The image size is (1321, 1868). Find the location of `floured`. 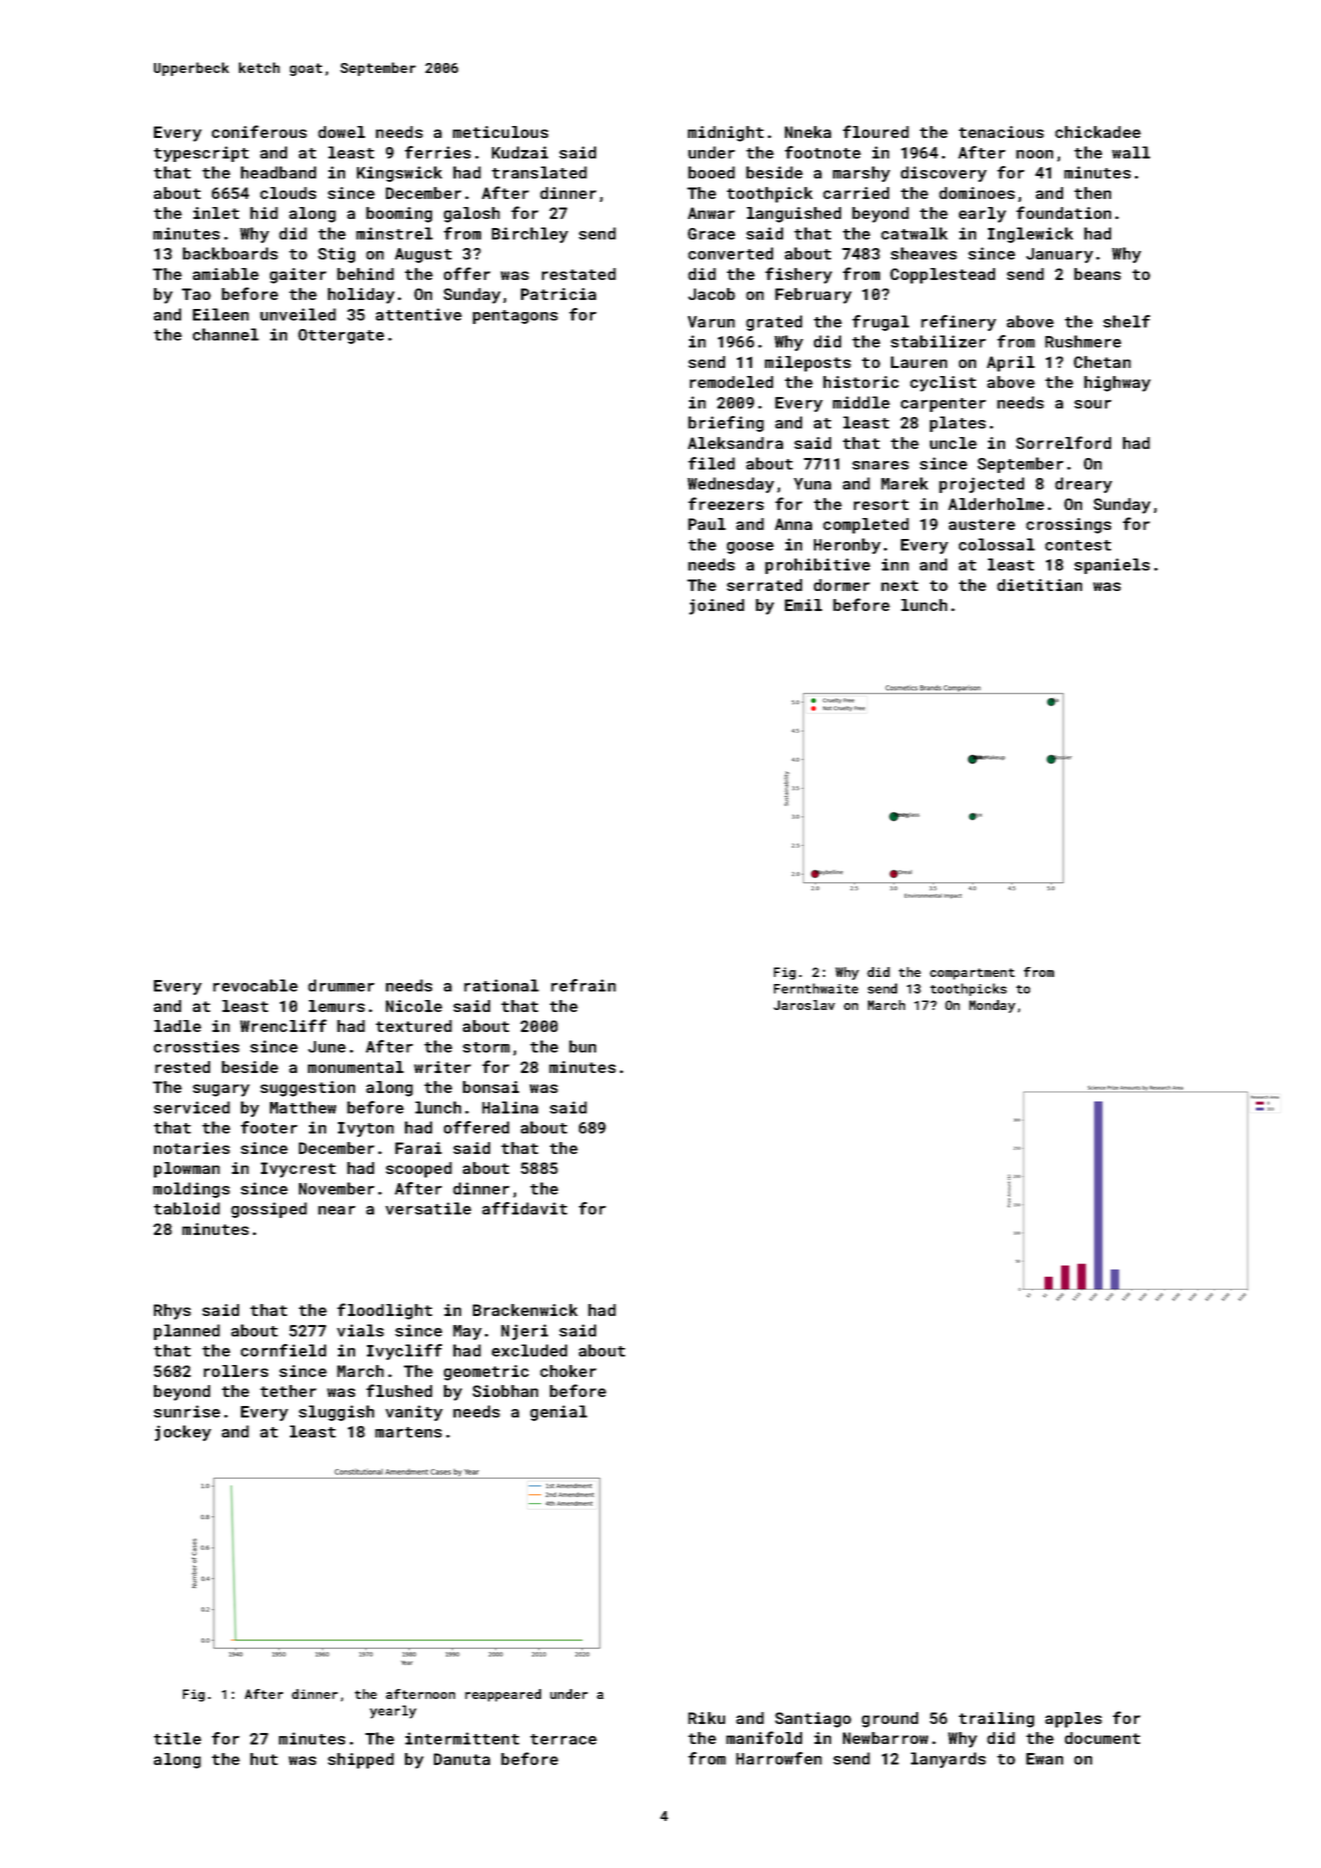

floured is located at coordinates (876, 131).
